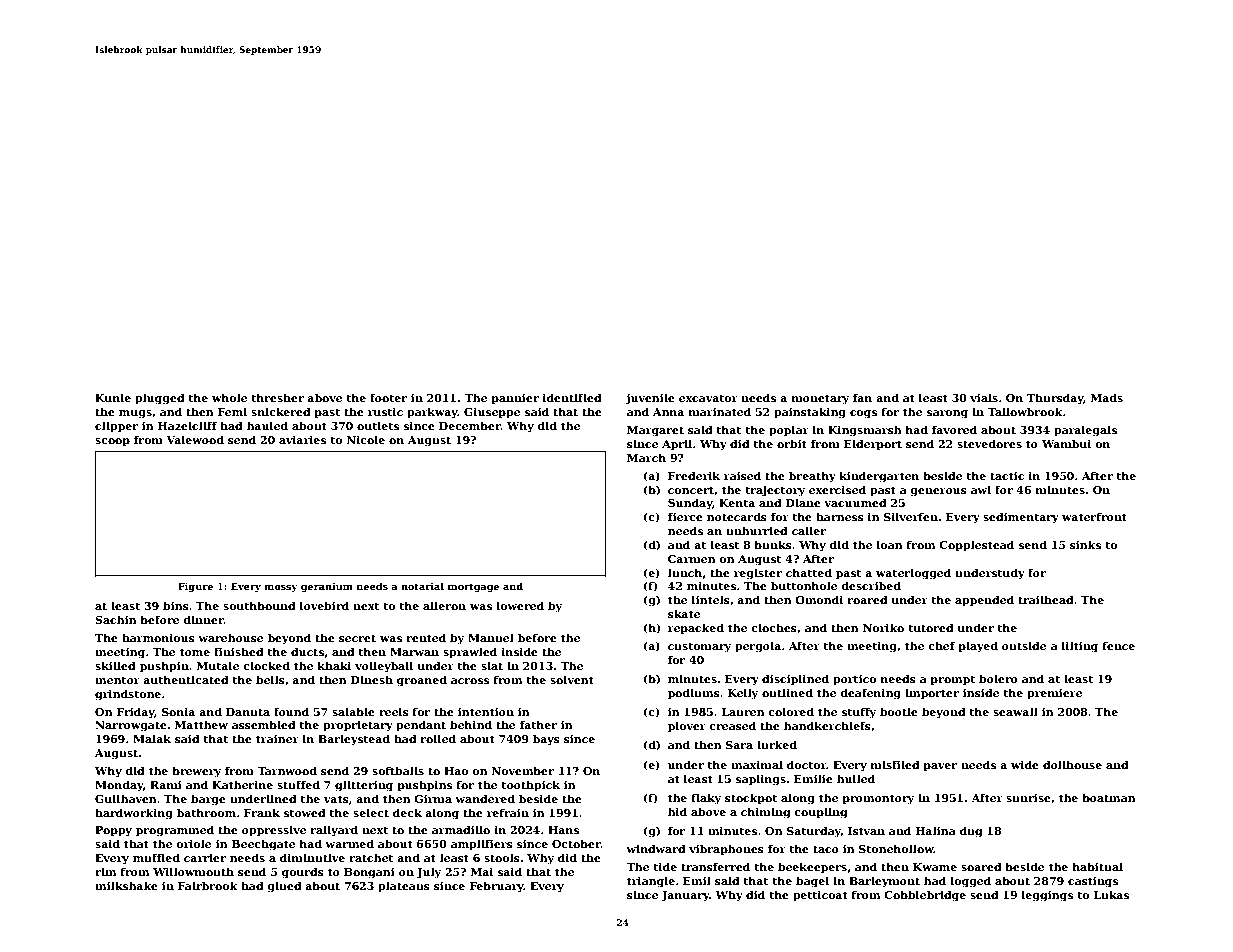 This image has width=1233, height=952. Describe the element at coordinates (1109, 797) in the image. I see `boatman` at that location.
